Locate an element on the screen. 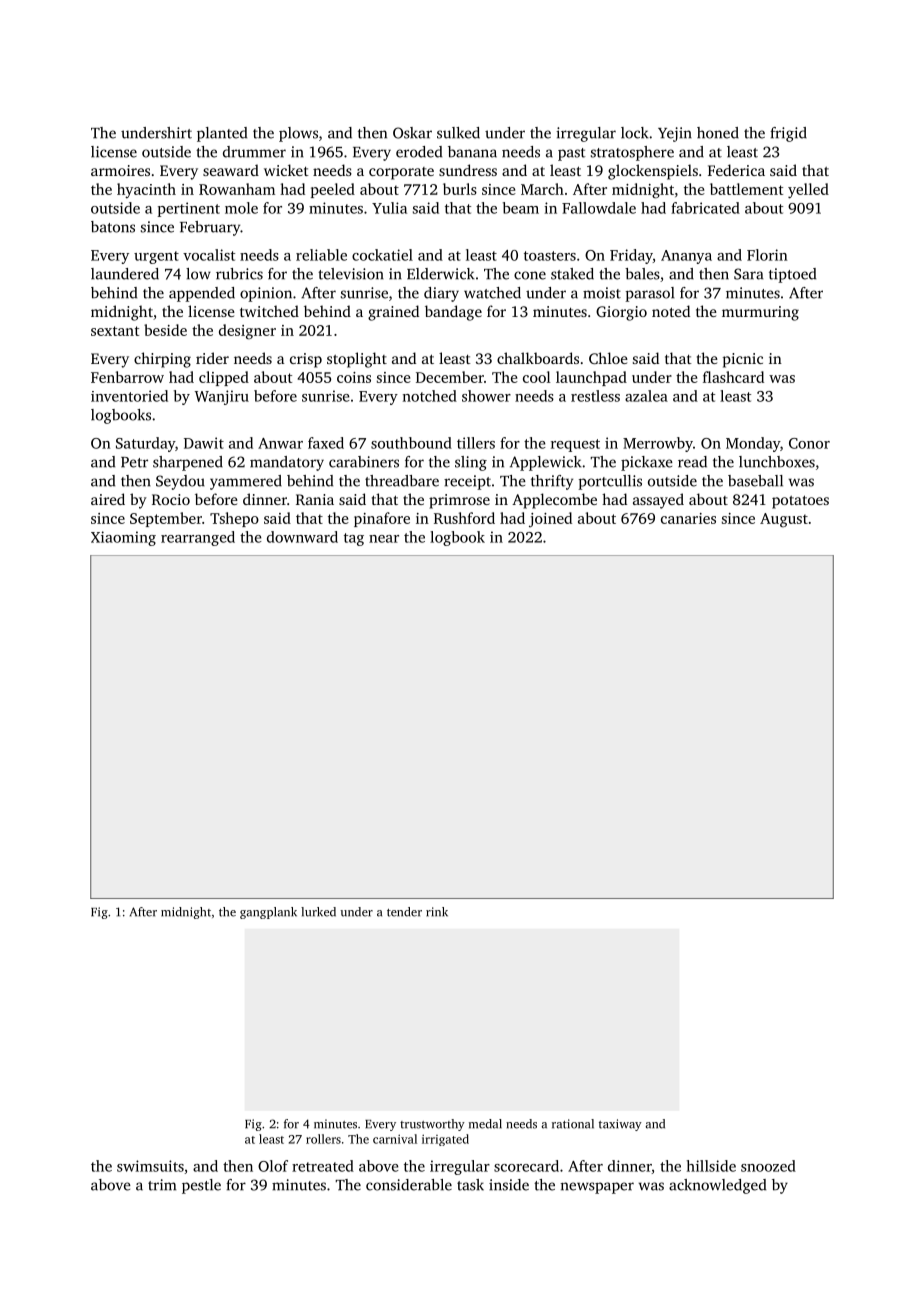 The height and width of the screenshot is (1308, 924). joined is located at coordinates (550, 519).
